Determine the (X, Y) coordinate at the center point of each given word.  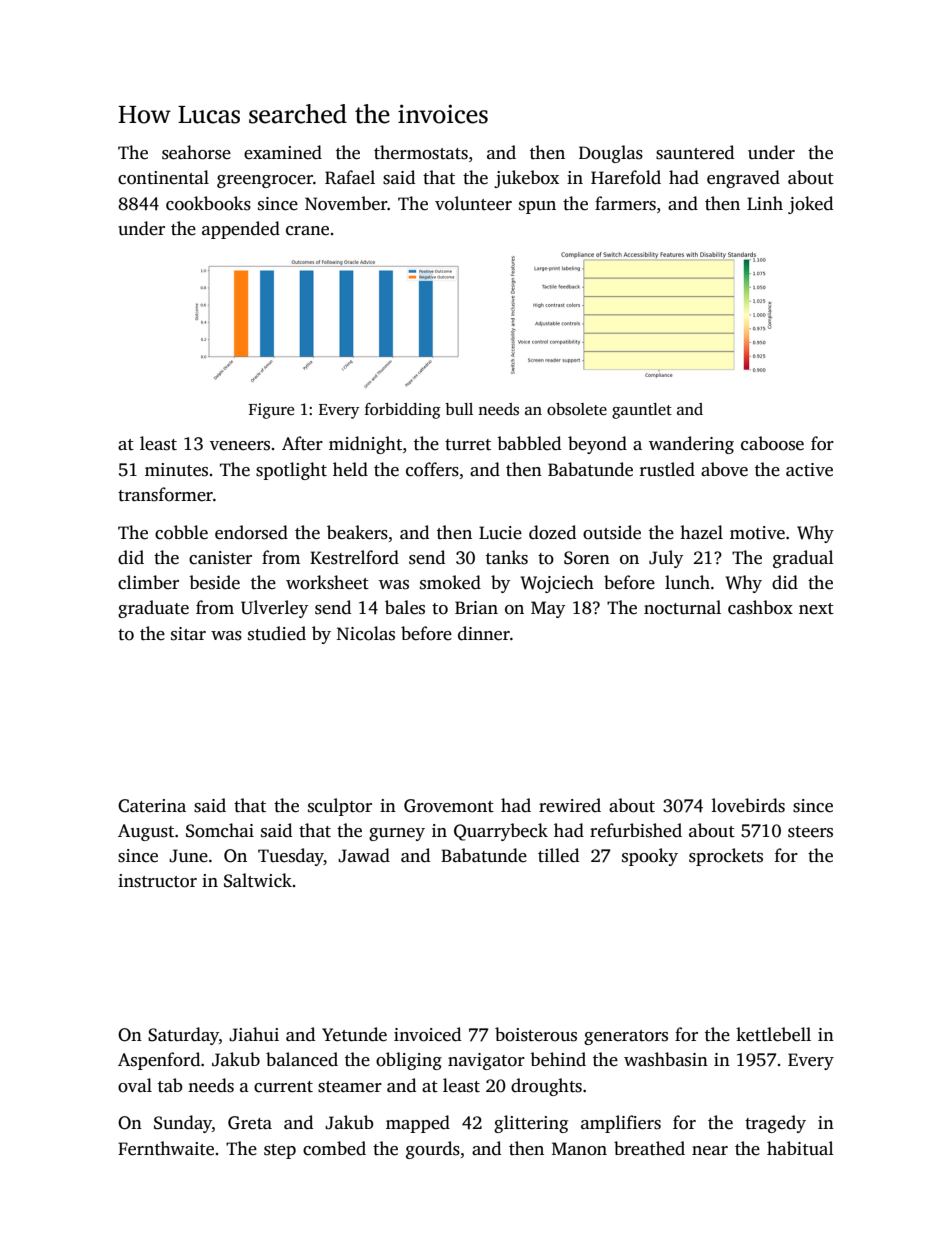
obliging (409, 1061)
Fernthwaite (166, 1148)
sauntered (695, 152)
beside (214, 582)
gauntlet (642, 411)
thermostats (421, 152)
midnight (365, 445)
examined (283, 152)
